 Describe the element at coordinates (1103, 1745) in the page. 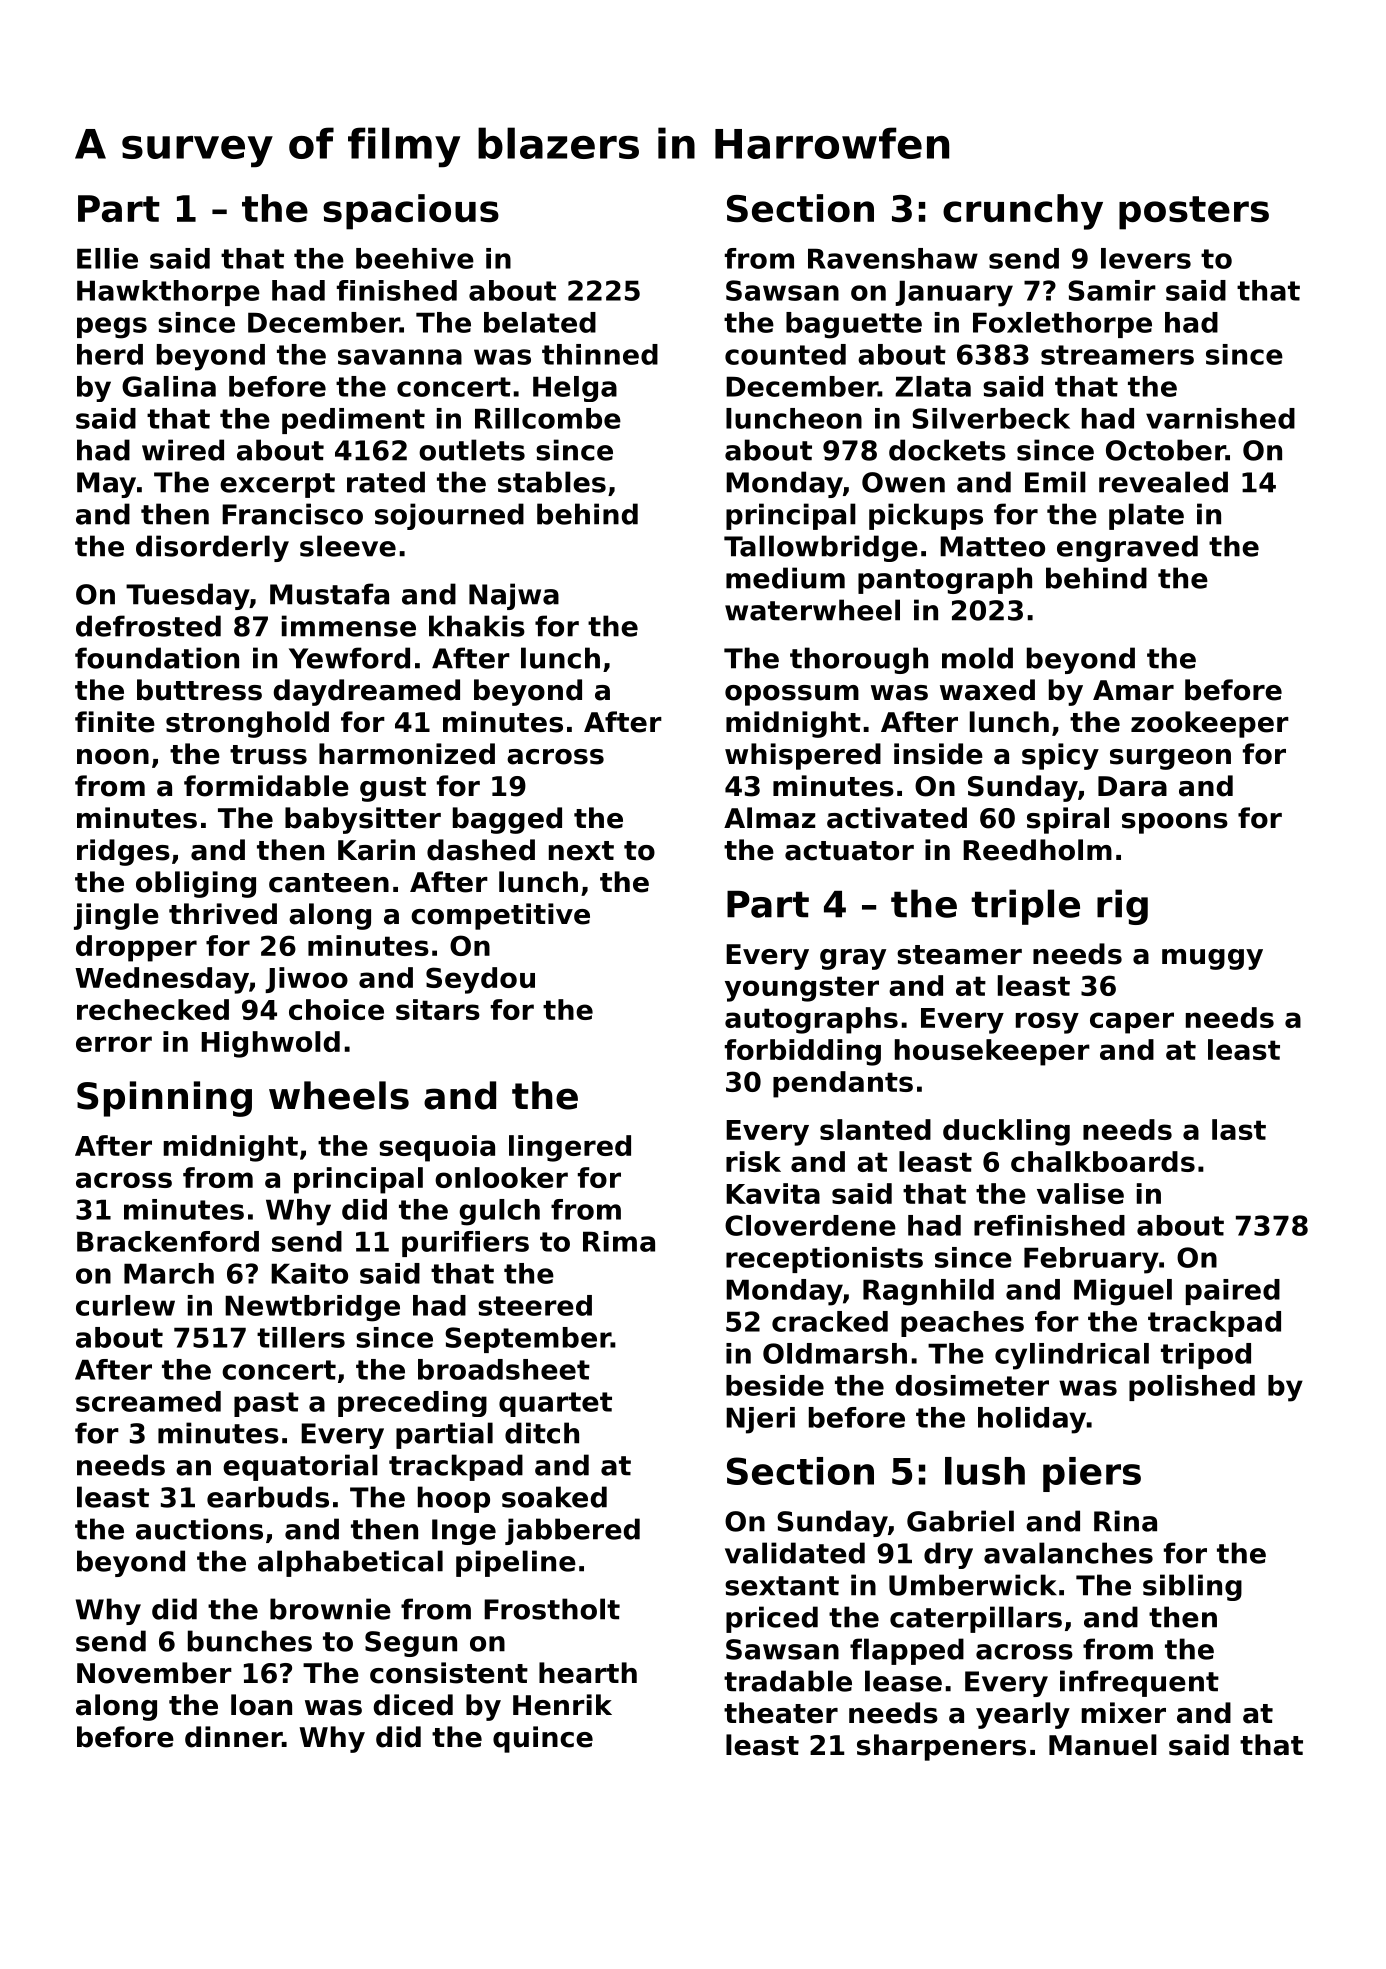

I see `Manuel` at that location.
